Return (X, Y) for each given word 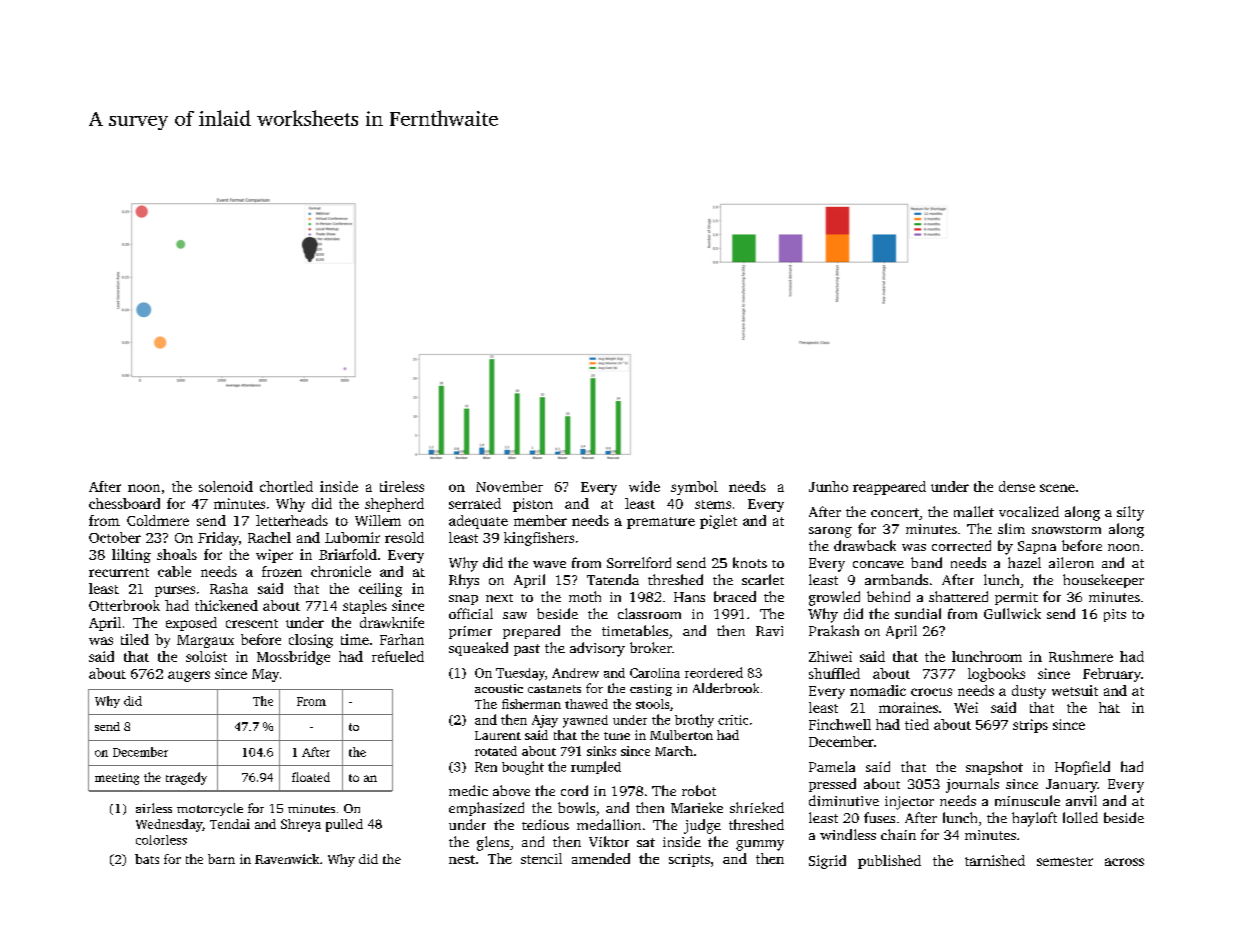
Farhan (402, 639)
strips (1030, 726)
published (889, 862)
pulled (344, 825)
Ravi (769, 631)
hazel (1024, 562)
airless (154, 808)
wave (549, 564)
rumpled (596, 767)
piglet (718, 522)
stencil (541, 858)
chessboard (124, 503)
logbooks (996, 675)
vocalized (1029, 511)
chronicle (341, 571)
